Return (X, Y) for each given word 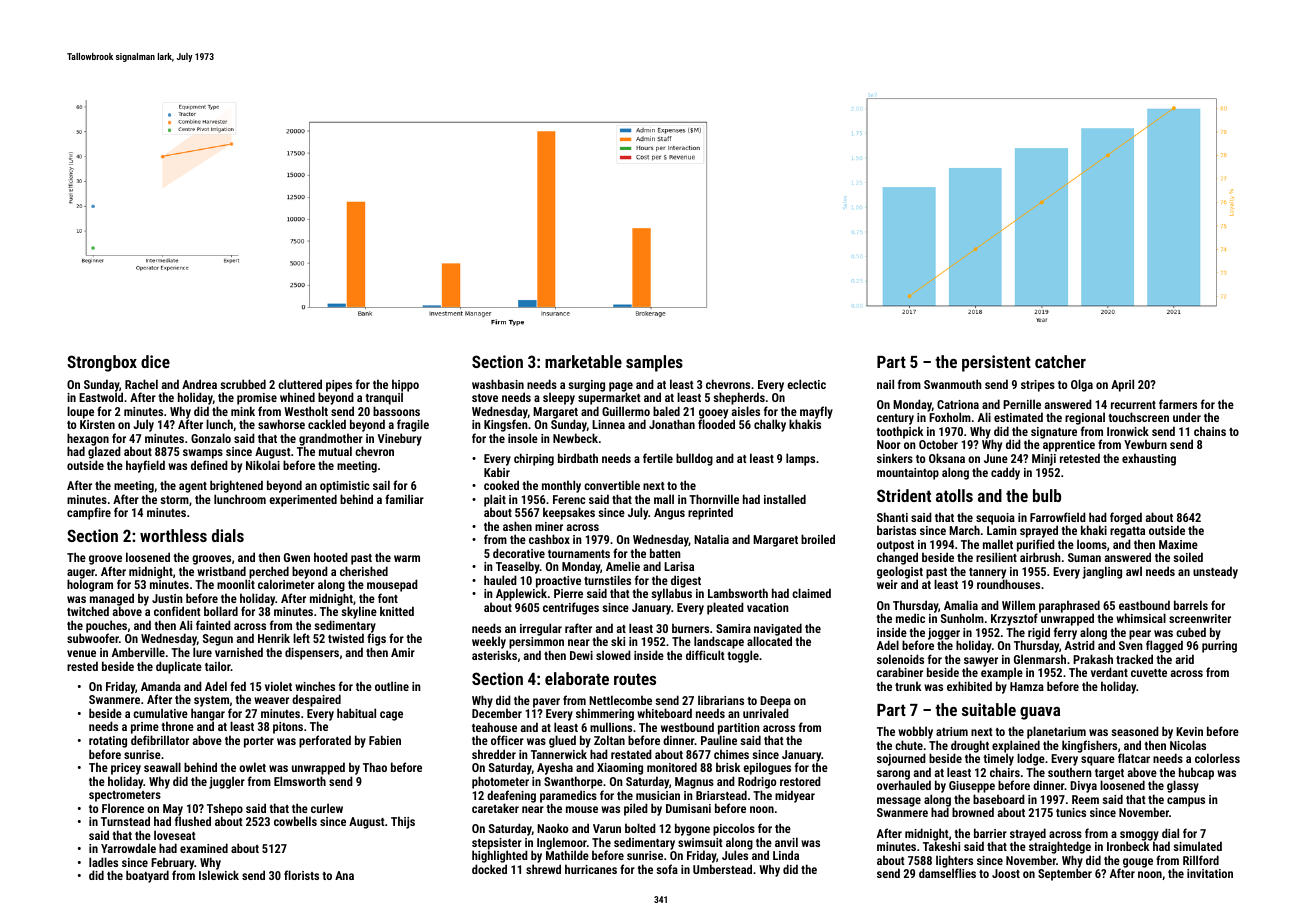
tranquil (384, 398)
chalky (770, 425)
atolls (954, 495)
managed (112, 600)
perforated (325, 741)
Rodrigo (757, 782)
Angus (669, 514)
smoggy (1139, 836)
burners (690, 628)
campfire (89, 513)
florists (301, 875)
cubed (1191, 632)
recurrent (1133, 405)
